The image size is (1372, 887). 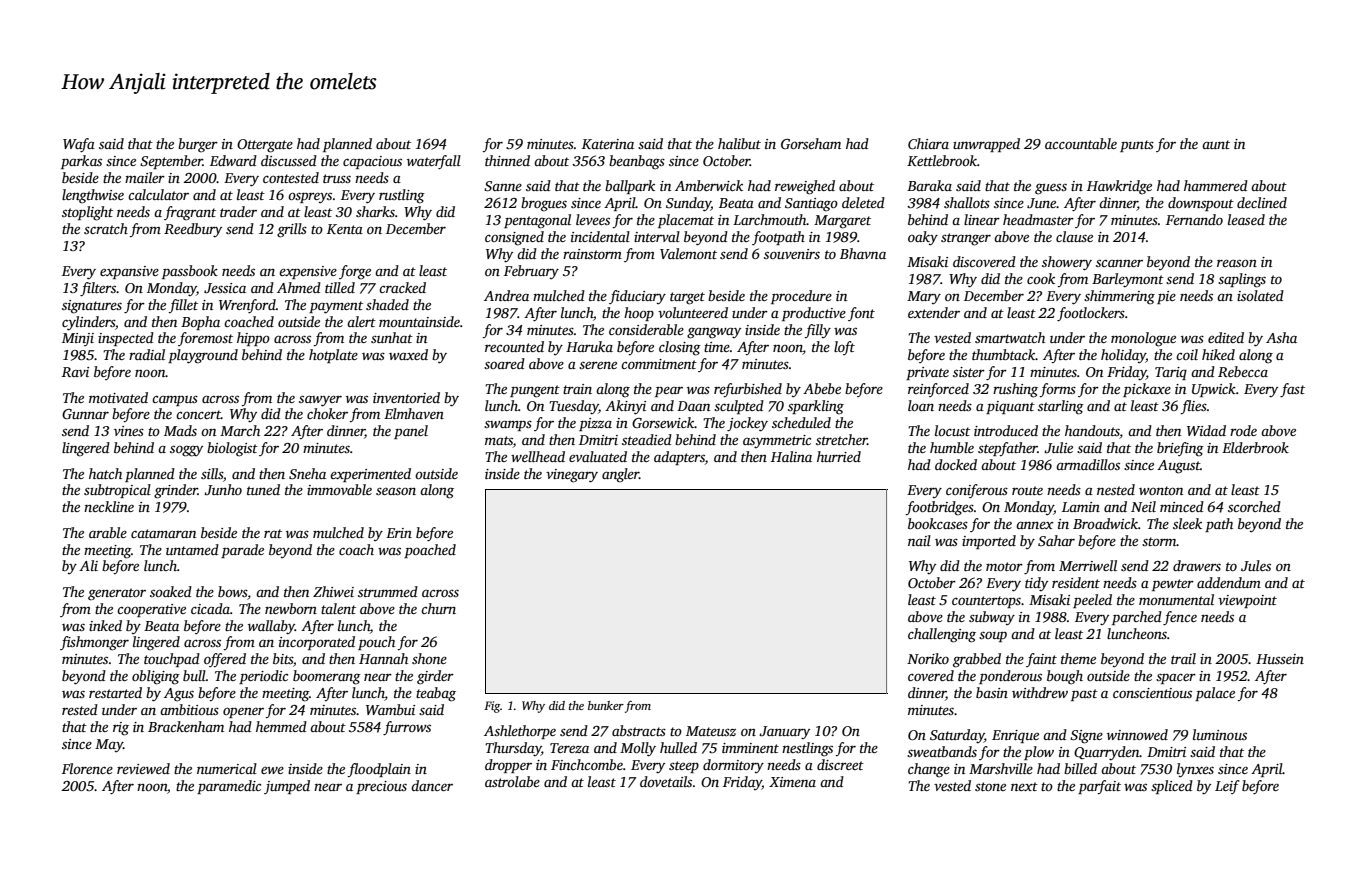 I want to click on thinned, so click(x=507, y=160).
